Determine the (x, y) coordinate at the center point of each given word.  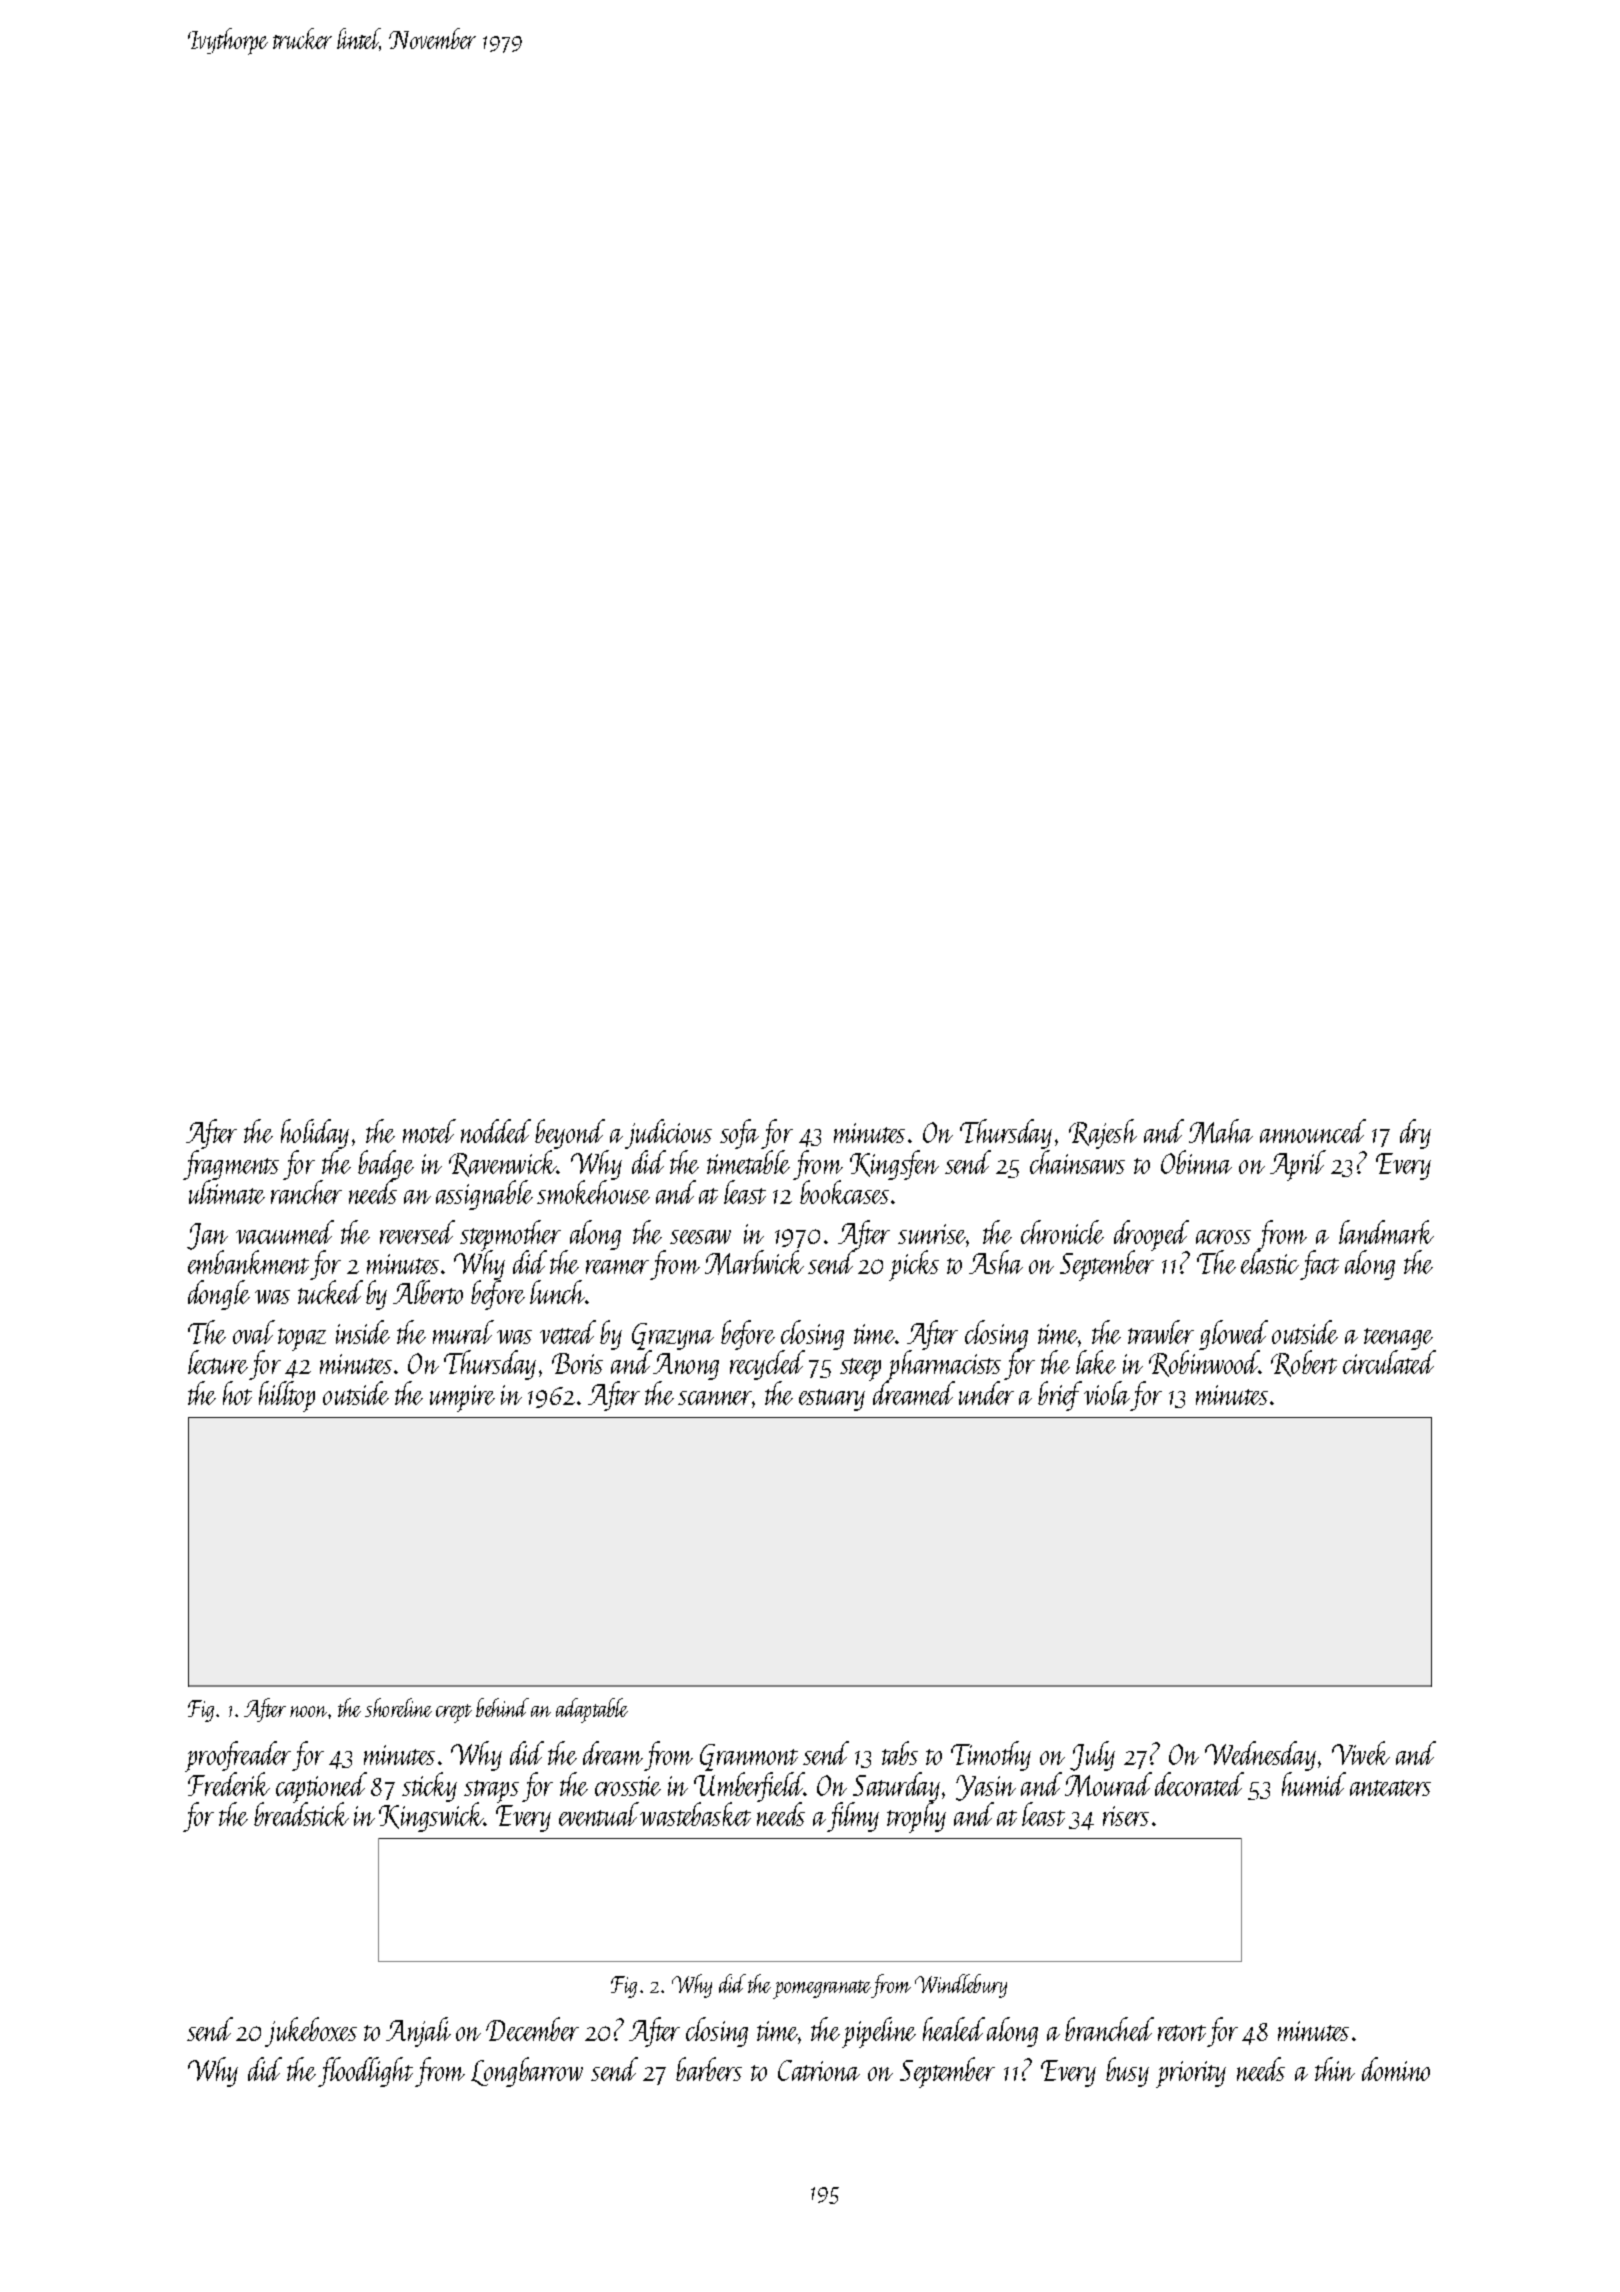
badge (386, 1165)
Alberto (428, 1292)
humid (1314, 1784)
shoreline (398, 1707)
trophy (916, 1817)
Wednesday (1260, 1756)
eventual (599, 1814)
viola (1107, 1393)
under (986, 1393)
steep (860, 1369)
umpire (462, 1398)
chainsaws (1077, 1162)
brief (1060, 1396)
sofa (739, 1134)
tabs (900, 1753)
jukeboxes (311, 2032)
